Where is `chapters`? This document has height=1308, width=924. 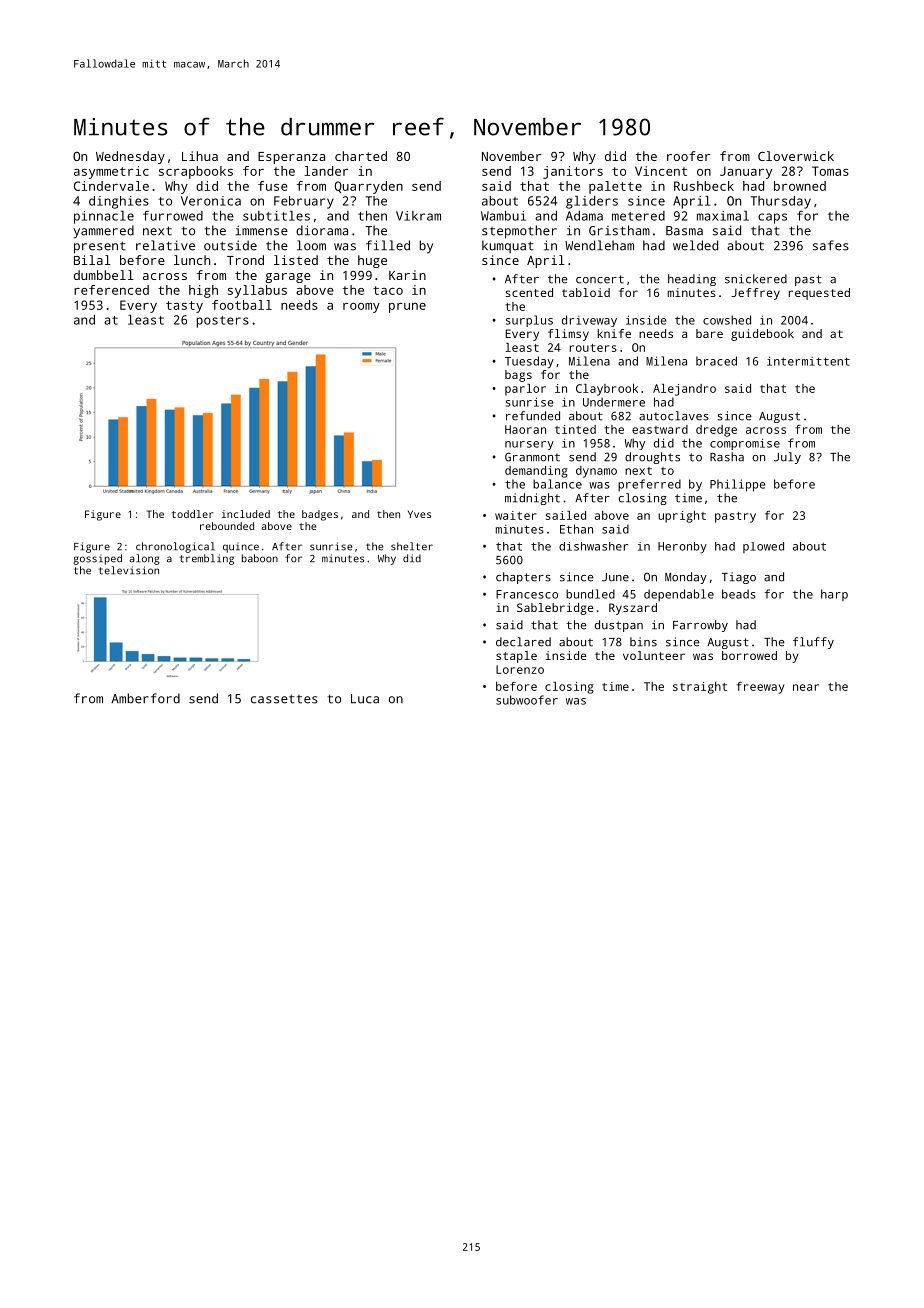 chapters is located at coordinates (523, 578).
